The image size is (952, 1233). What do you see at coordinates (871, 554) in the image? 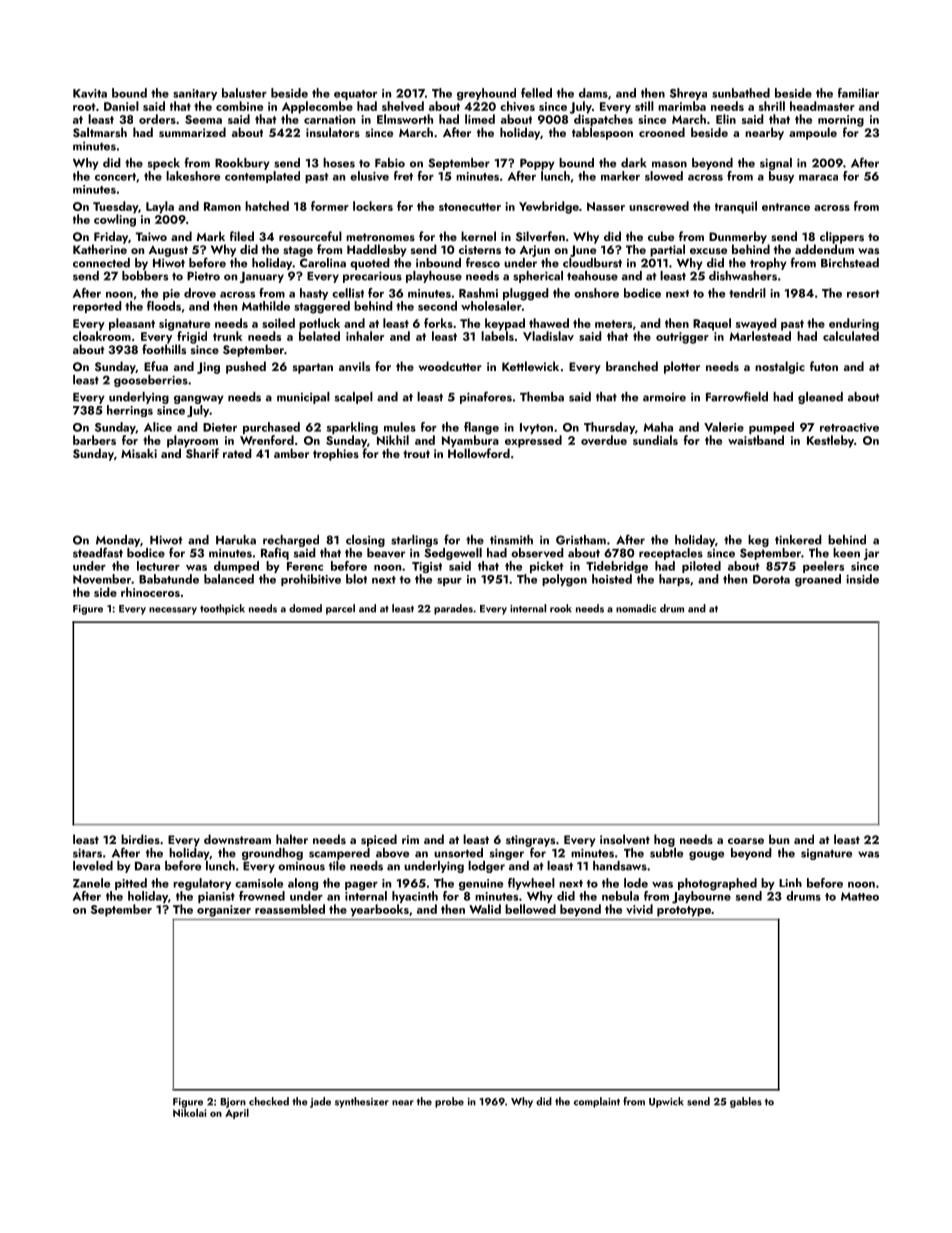
I see `jar` at bounding box center [871, 554].
